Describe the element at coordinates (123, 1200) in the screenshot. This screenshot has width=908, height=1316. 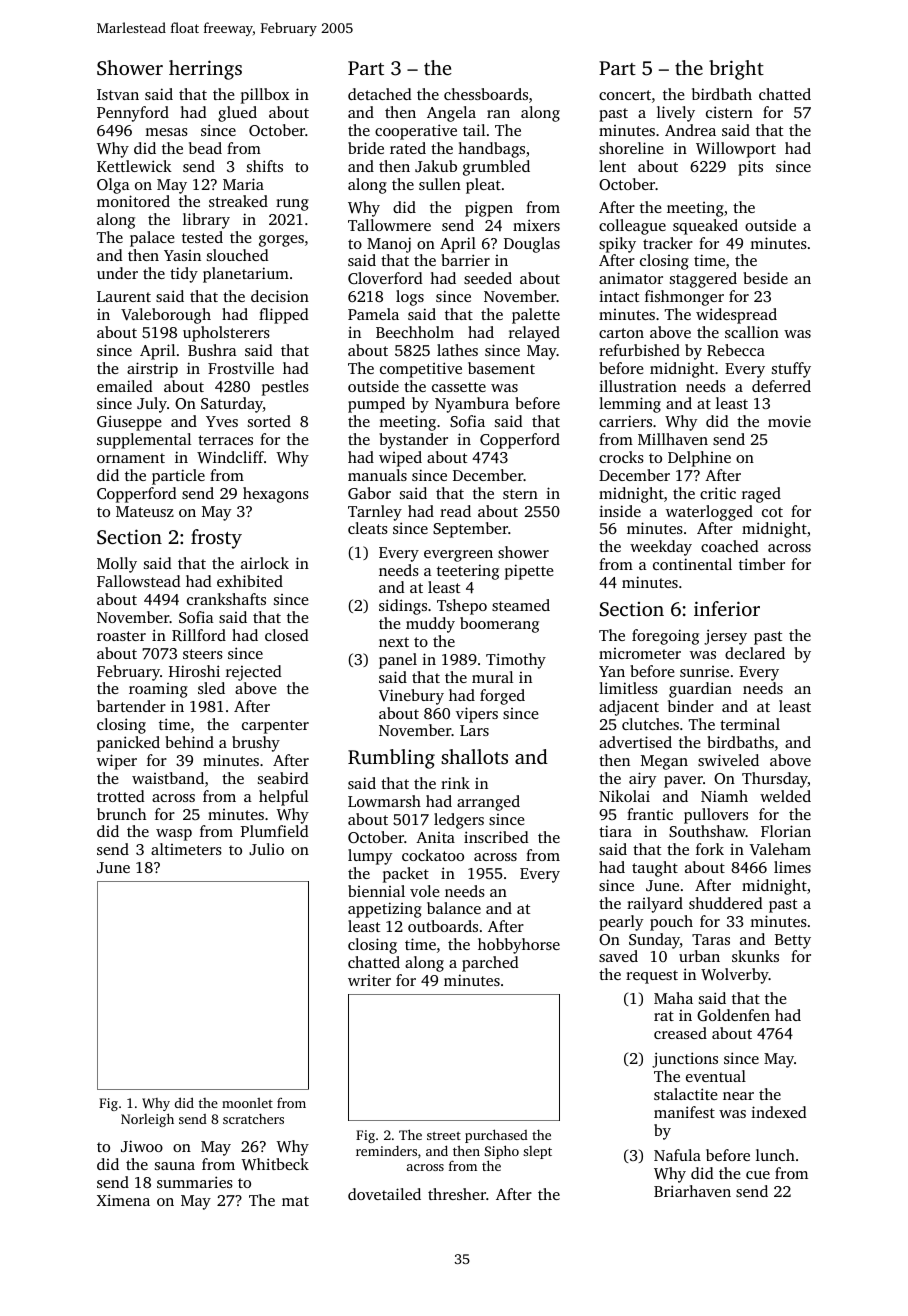
I see `Ximena` at that location.
